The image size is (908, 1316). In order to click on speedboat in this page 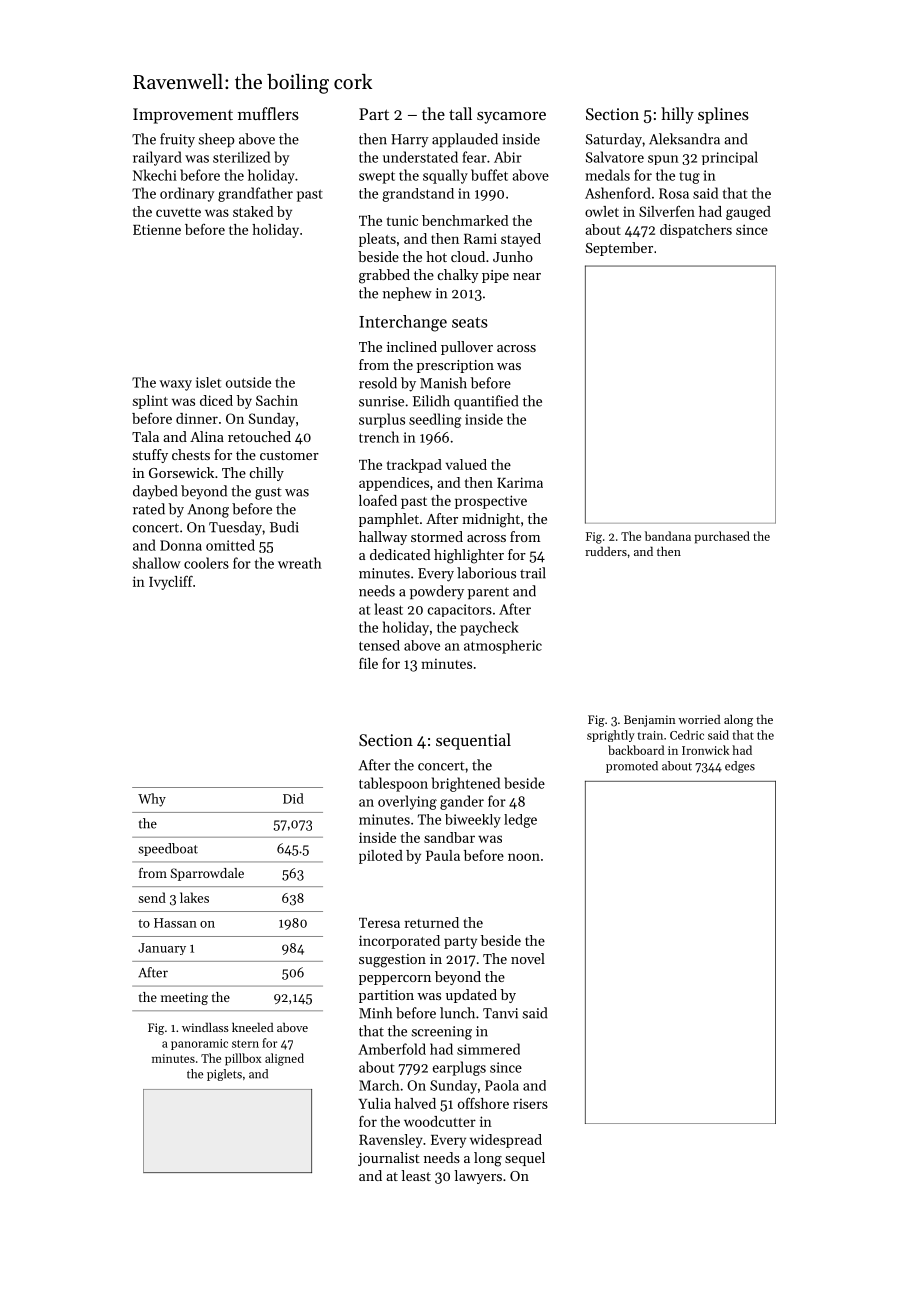, I will do `click(168, 849)`.
